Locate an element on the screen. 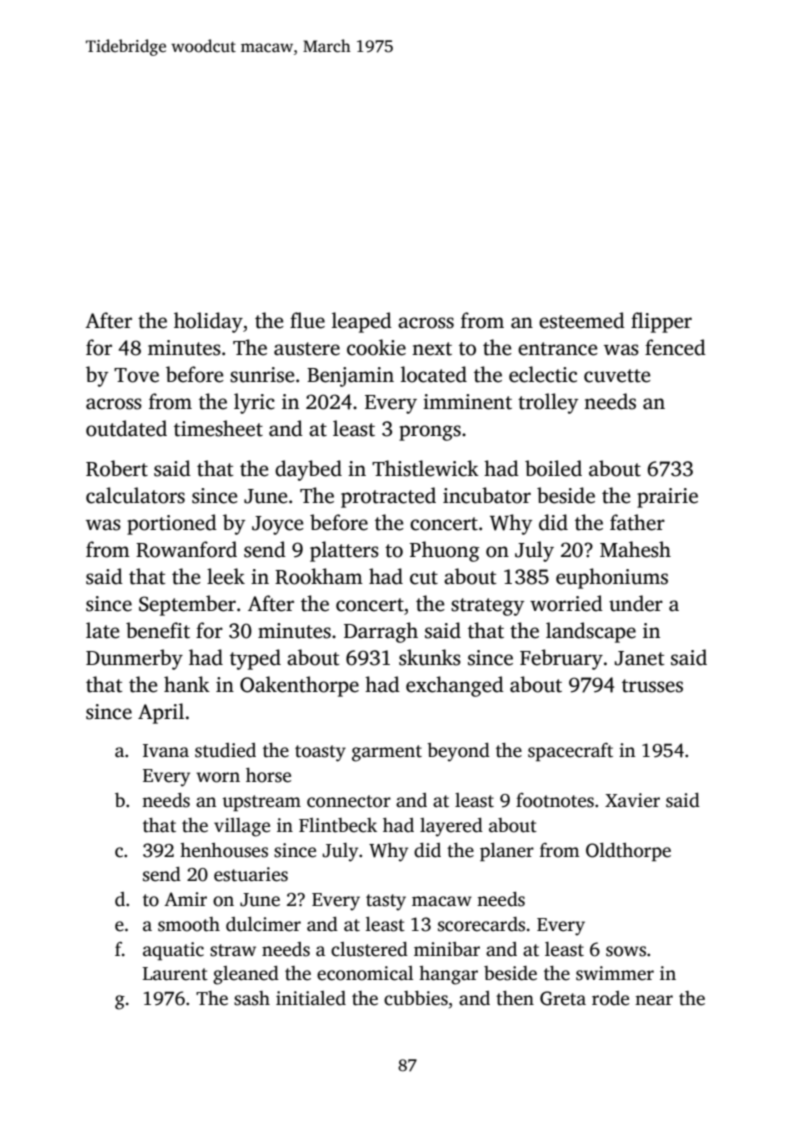 This screenshot has width=796, height=1130. Oldthorpe is located at coordinates (628, 852).
